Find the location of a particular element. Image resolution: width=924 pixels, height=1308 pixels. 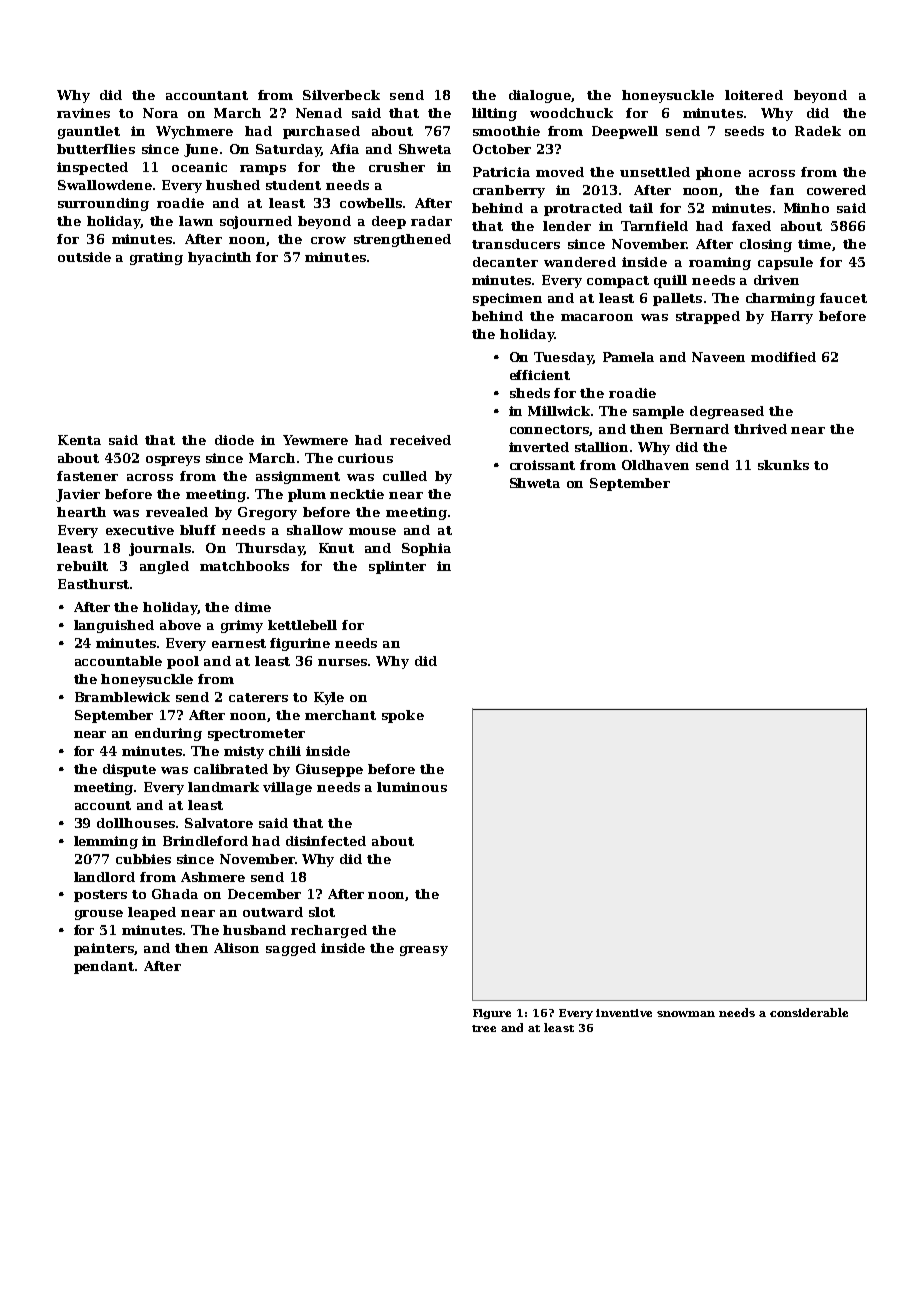

Sophia is located at coordinates (426, 549).
